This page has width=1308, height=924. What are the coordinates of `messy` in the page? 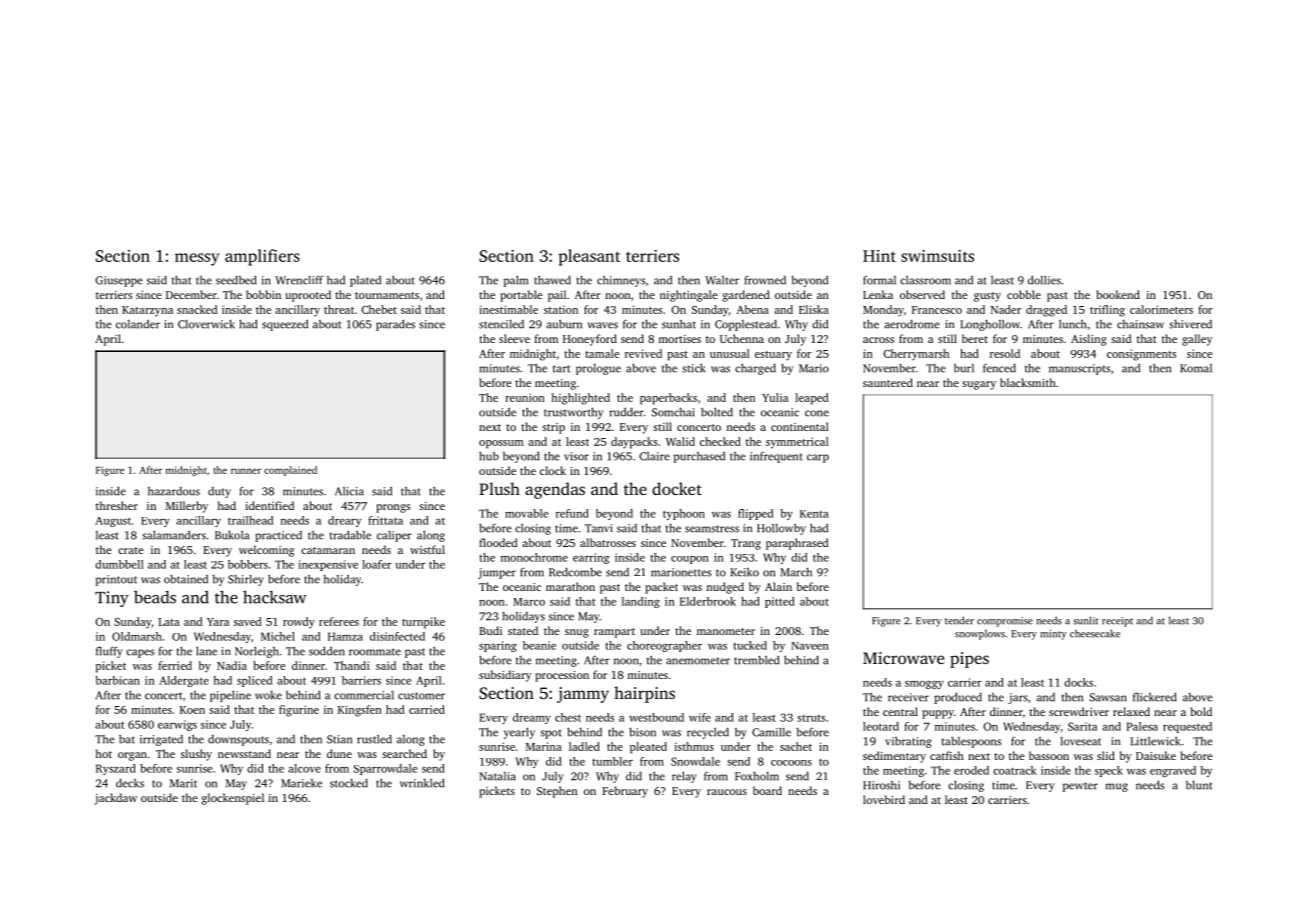 It's located at (197, 259).
